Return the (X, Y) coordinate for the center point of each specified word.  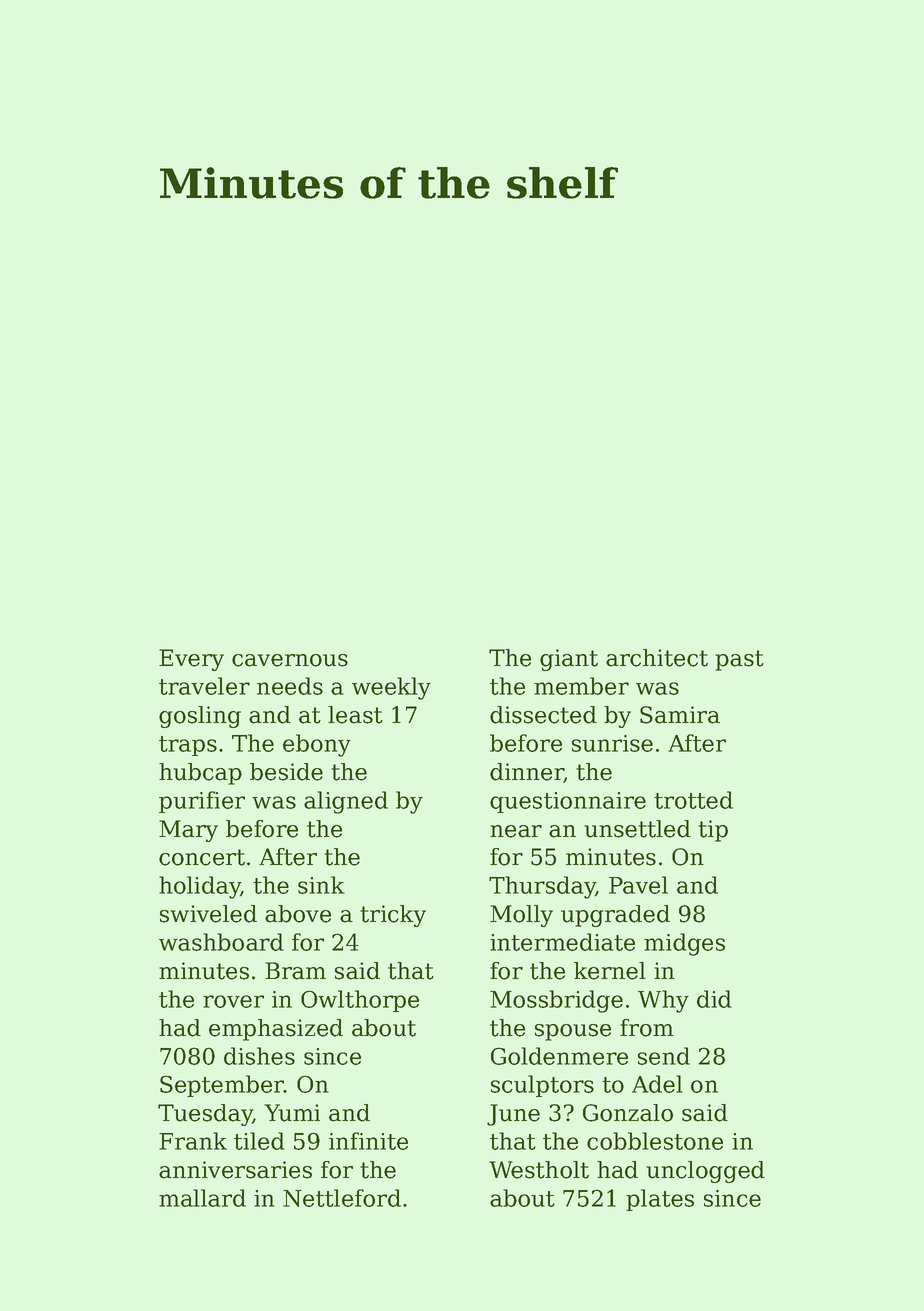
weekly (391, 688)
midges (684, 944)
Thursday (542, 887)
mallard (202, 1198)
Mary (188, 831)
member (581, 686)
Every (191, 660)
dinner (527, 773)
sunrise (612, 743)
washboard (221, 942)
